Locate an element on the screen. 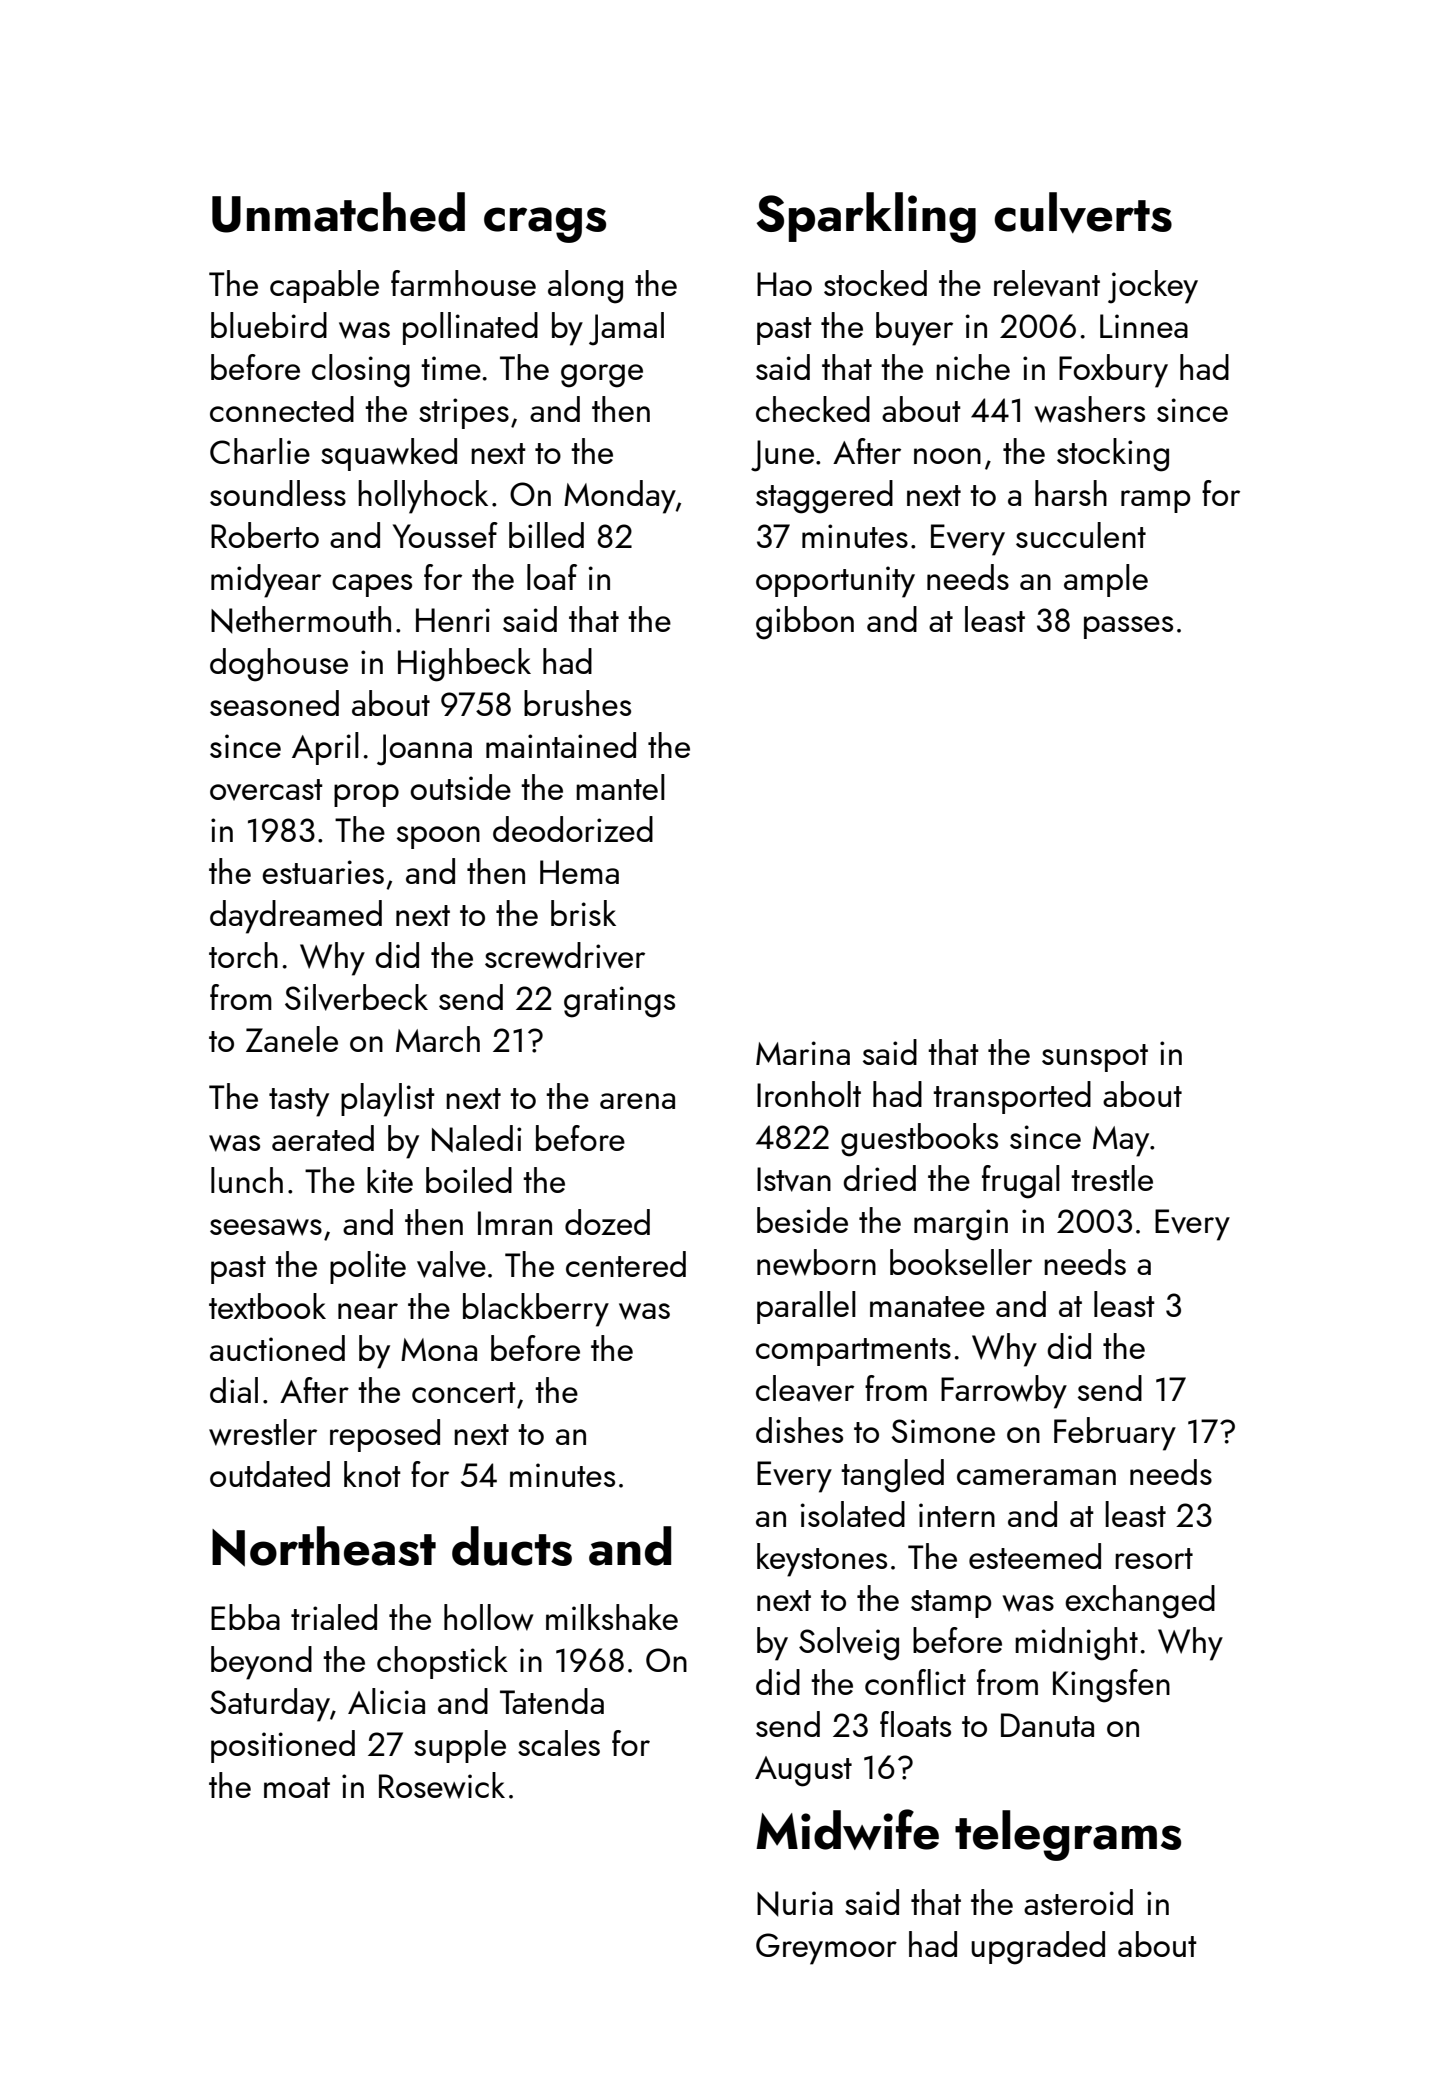  April is located at coordinates (325, 748).
